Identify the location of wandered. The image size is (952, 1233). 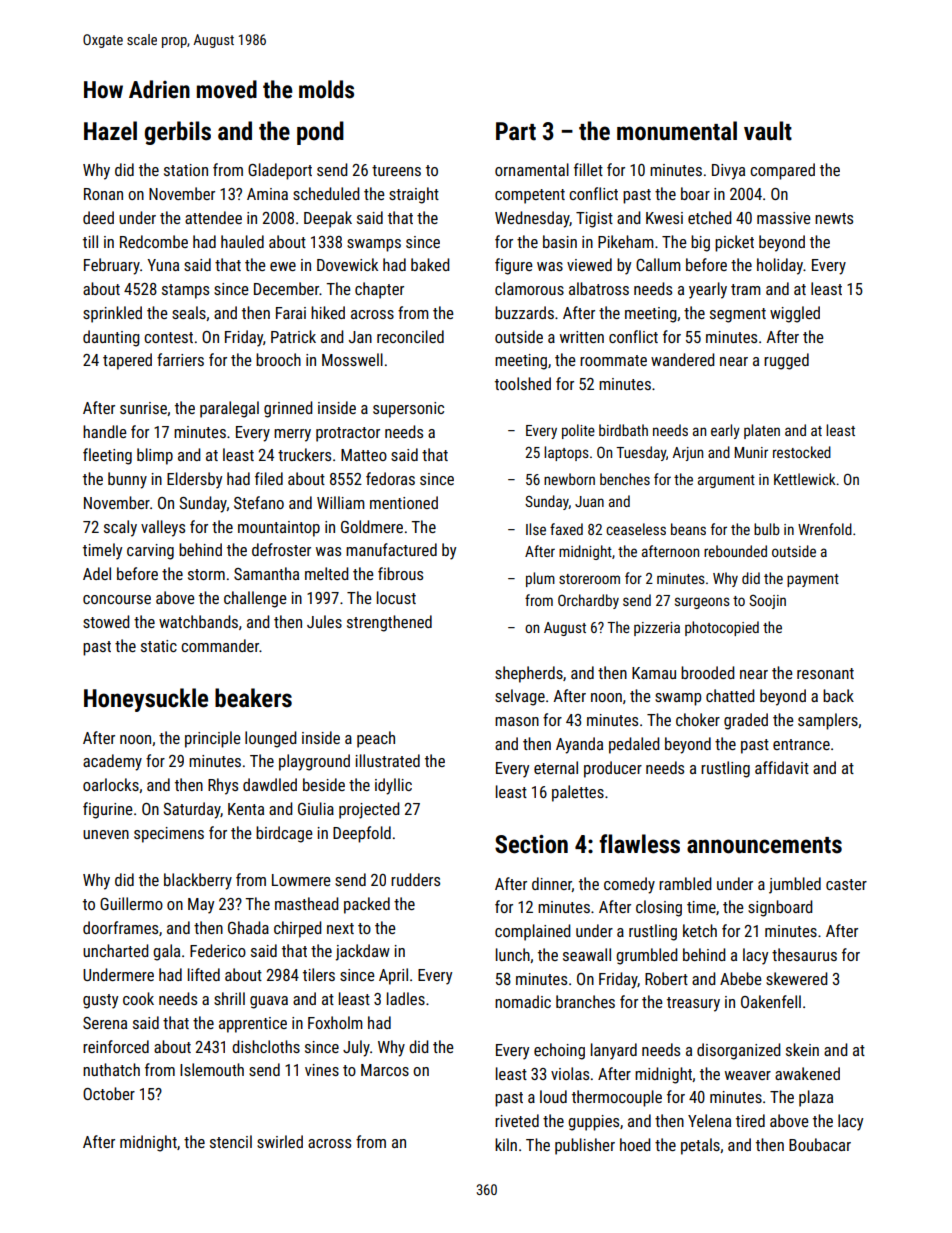
(682, 359).
